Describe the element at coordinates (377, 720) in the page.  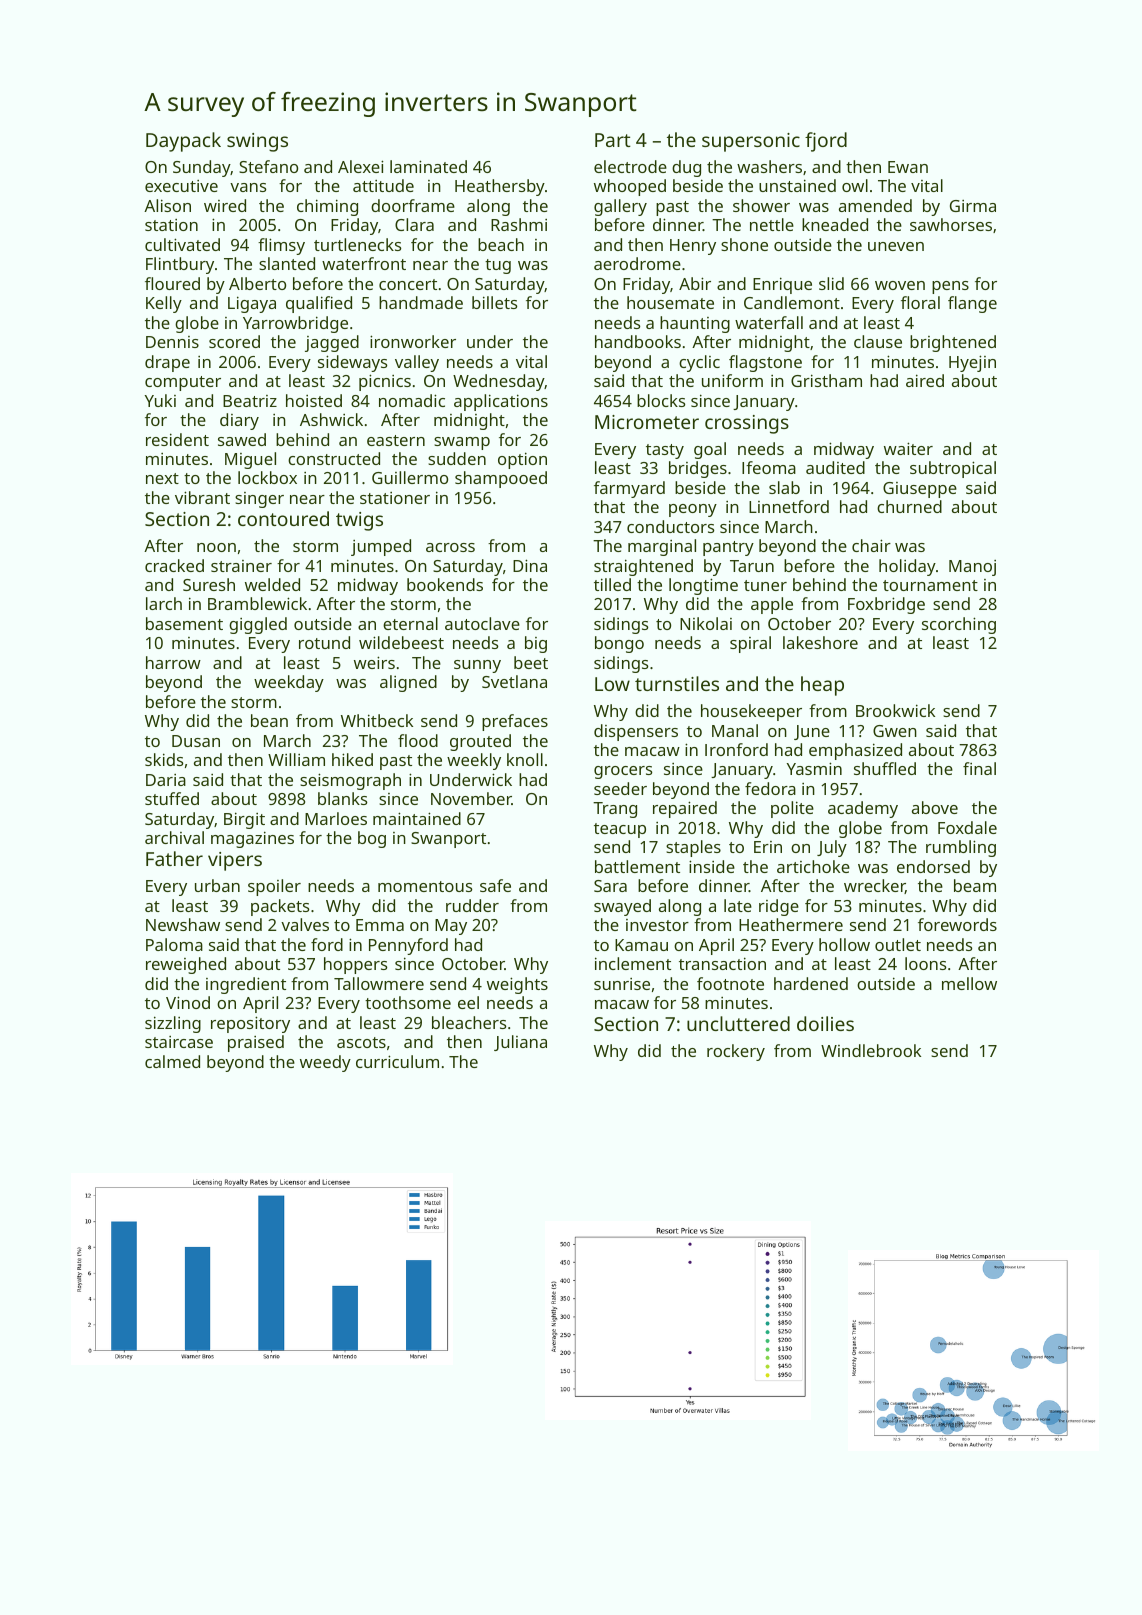
I see `Whitbeck` at that location.
